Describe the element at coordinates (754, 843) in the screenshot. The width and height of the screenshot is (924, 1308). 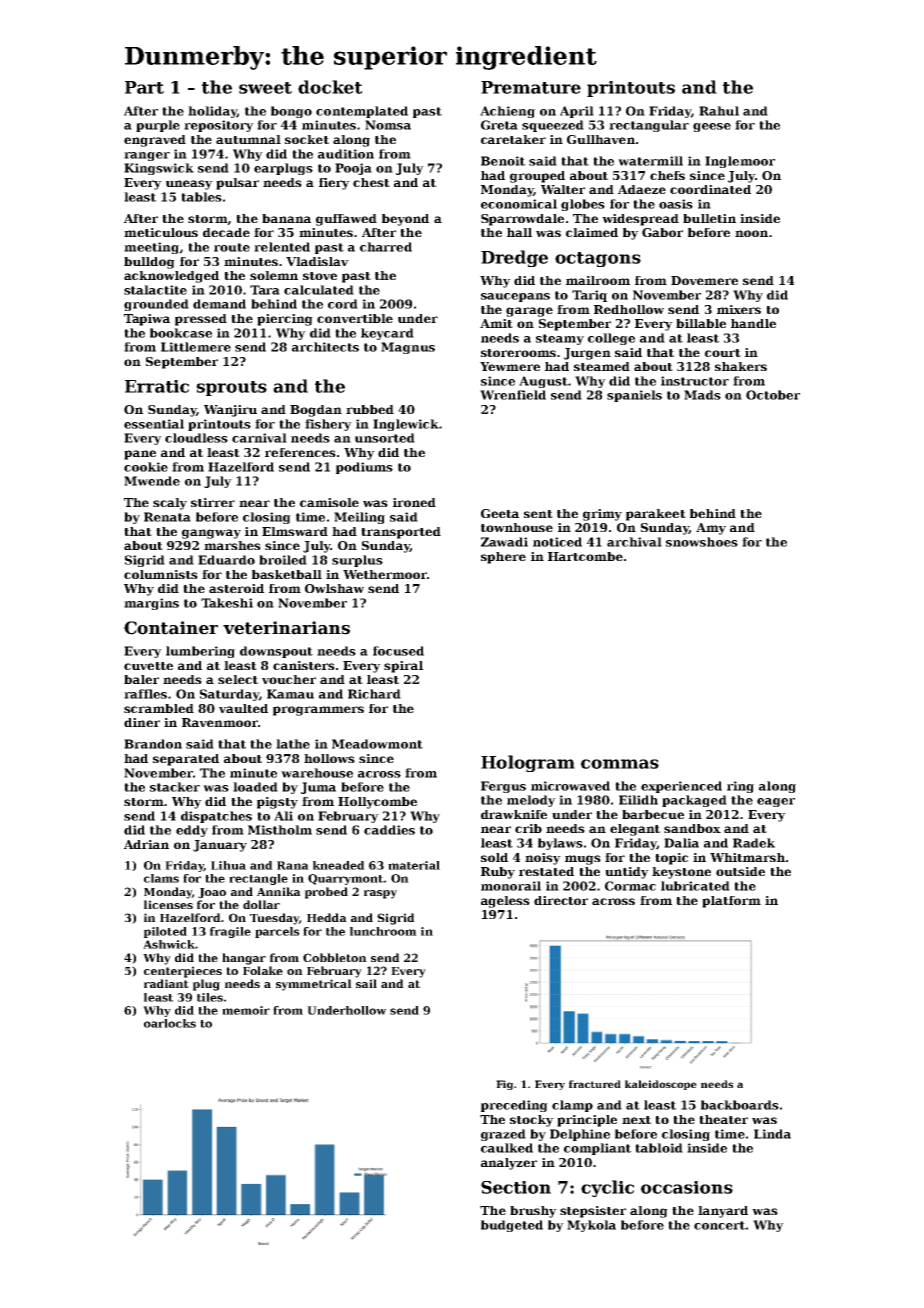
I see `Radek` at that location.
